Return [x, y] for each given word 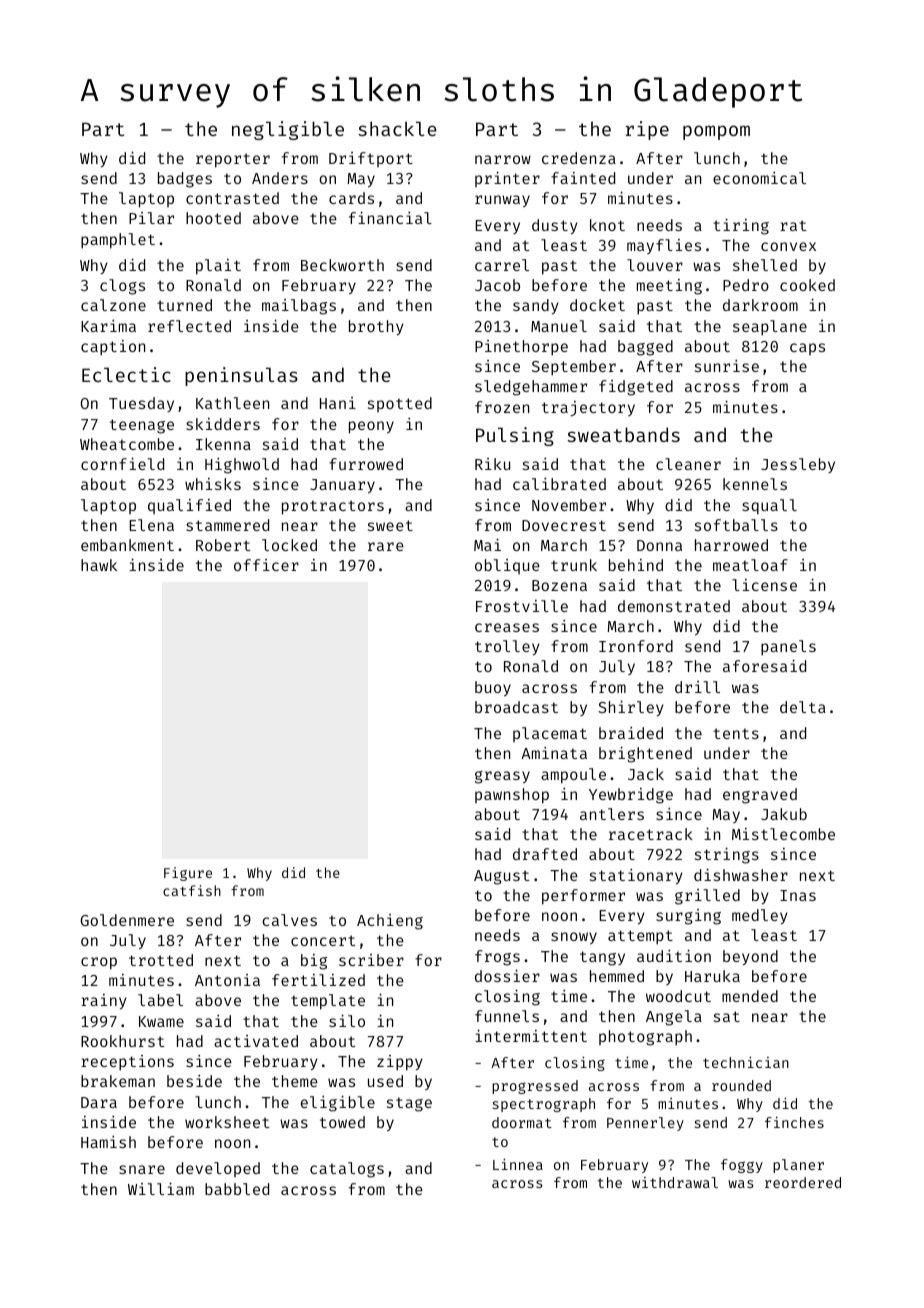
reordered [803, 1182]
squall [769, 506]
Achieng [390, 922]
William [161, 1188]
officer [266, 565]
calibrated [559, 484]
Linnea [518, 1164]
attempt [640, 937]
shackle [397, 128]
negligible [288, 130]
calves [289, 920]
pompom [716, 132]
